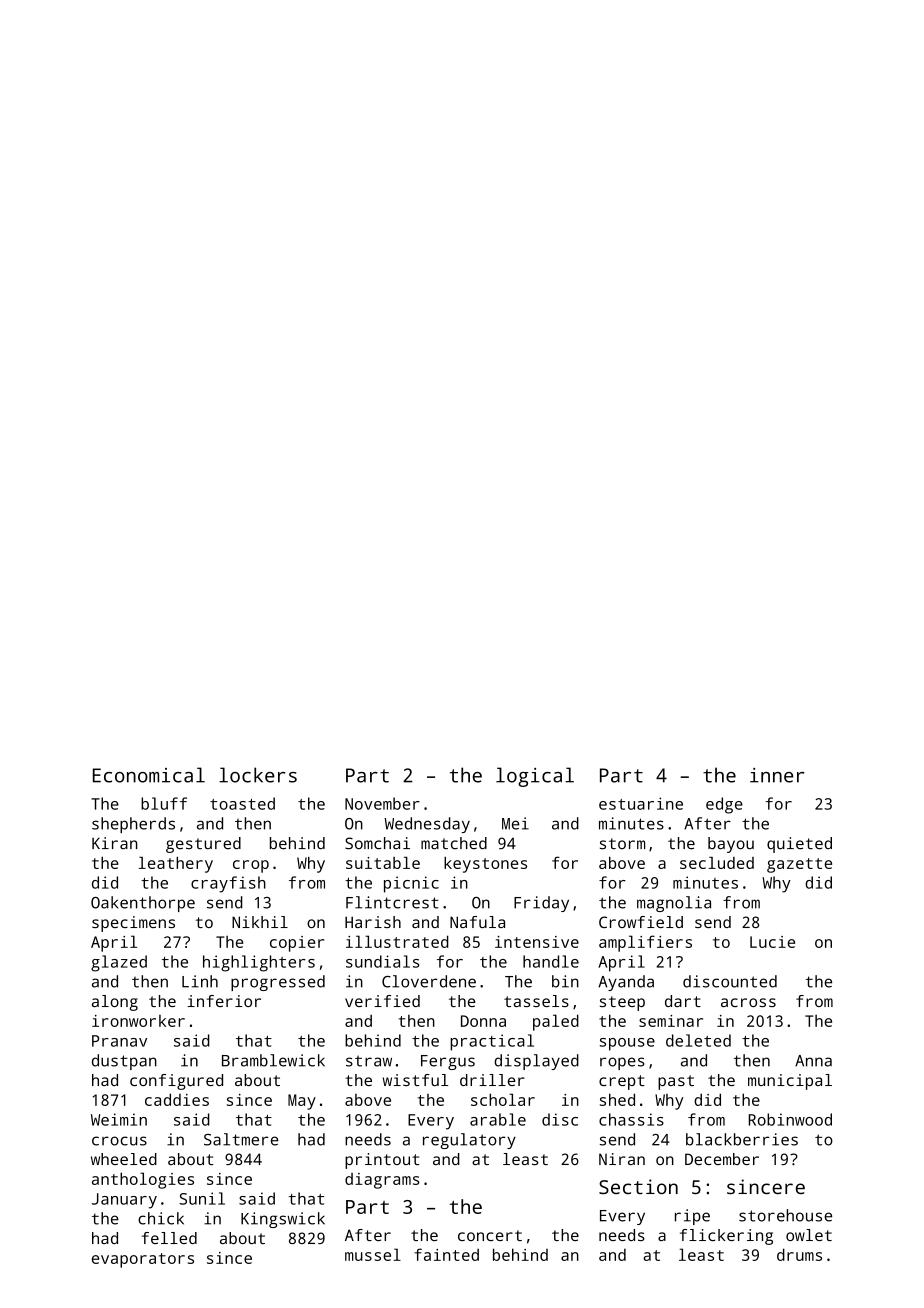 The width and height of the screenshot is (924, 1308). What do you see at coordinates (258, 775) in the screenshot?
I see `lockers` at bounding box center [258, 775].
